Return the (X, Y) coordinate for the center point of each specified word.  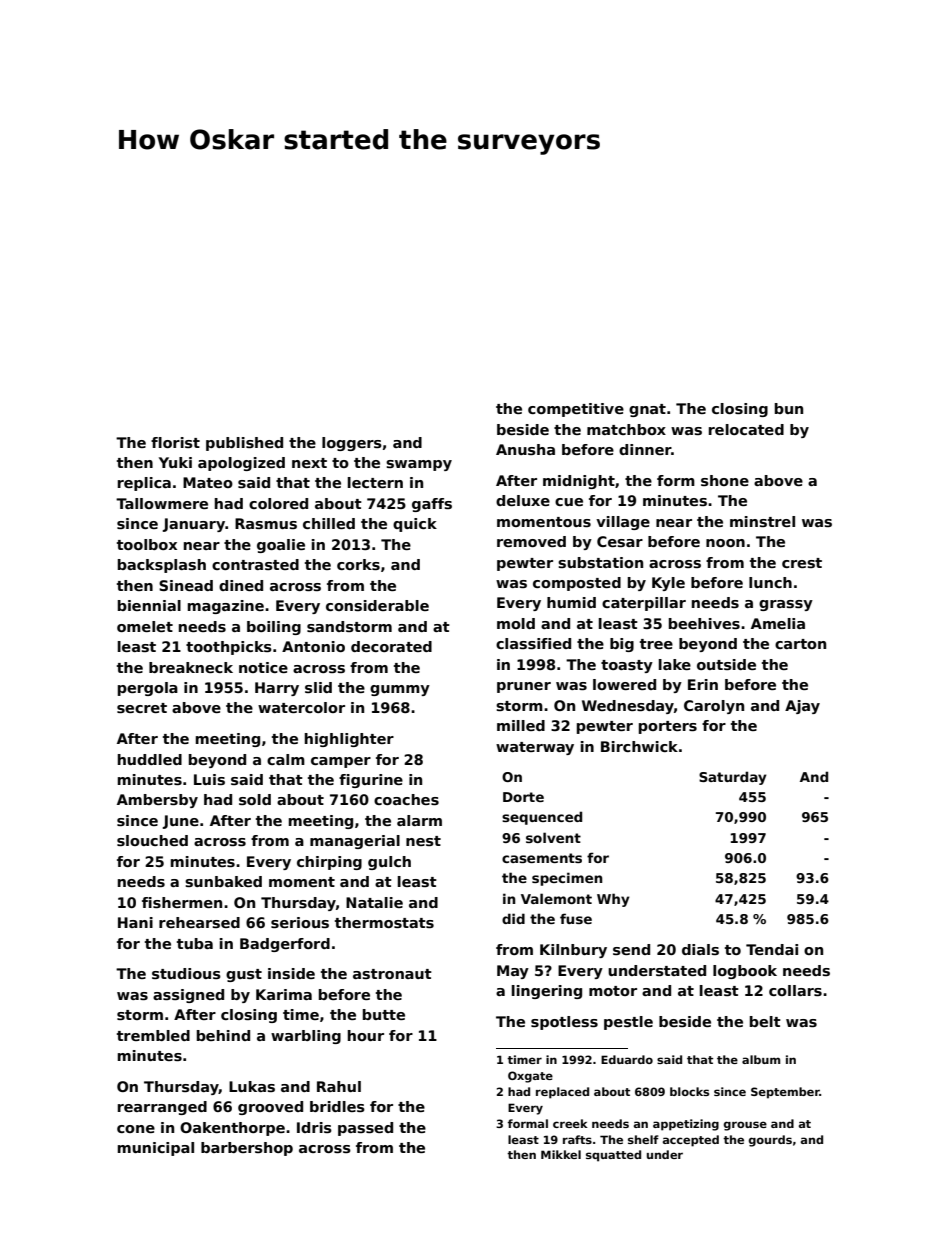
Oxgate (530, 1077)
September (785, 1093)
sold (255, 799)
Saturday (733, 778)
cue (569, 502)
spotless (564, 1023)
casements (542, 858)
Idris (314, 1127)
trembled (153, 1035)
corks (358, 564)
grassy (786, 605)
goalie (281, 546)
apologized (241, 464)
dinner (645, 449)
